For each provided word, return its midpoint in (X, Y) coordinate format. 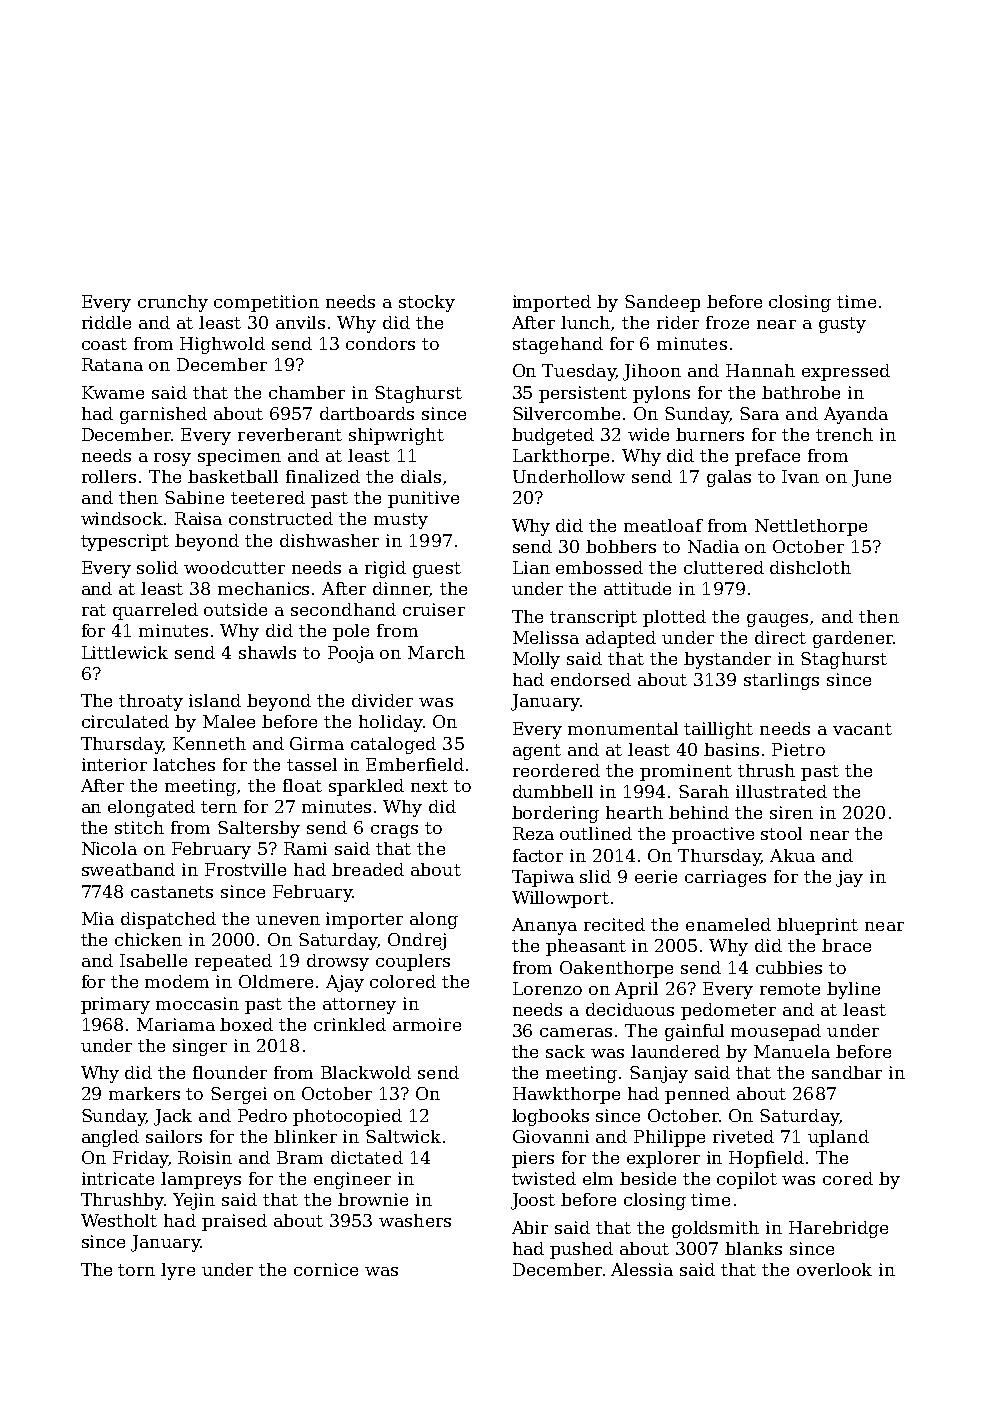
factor (538, 855)
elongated (151, 808)
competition (266, 303)
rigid (385, 569)
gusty (842, 325)
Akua (792, 855)
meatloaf (663, 525)
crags (394, 831)
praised (234, 1222)
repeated (233, 962)
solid (157, 567)
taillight (718, 730)
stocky (427, 303)
